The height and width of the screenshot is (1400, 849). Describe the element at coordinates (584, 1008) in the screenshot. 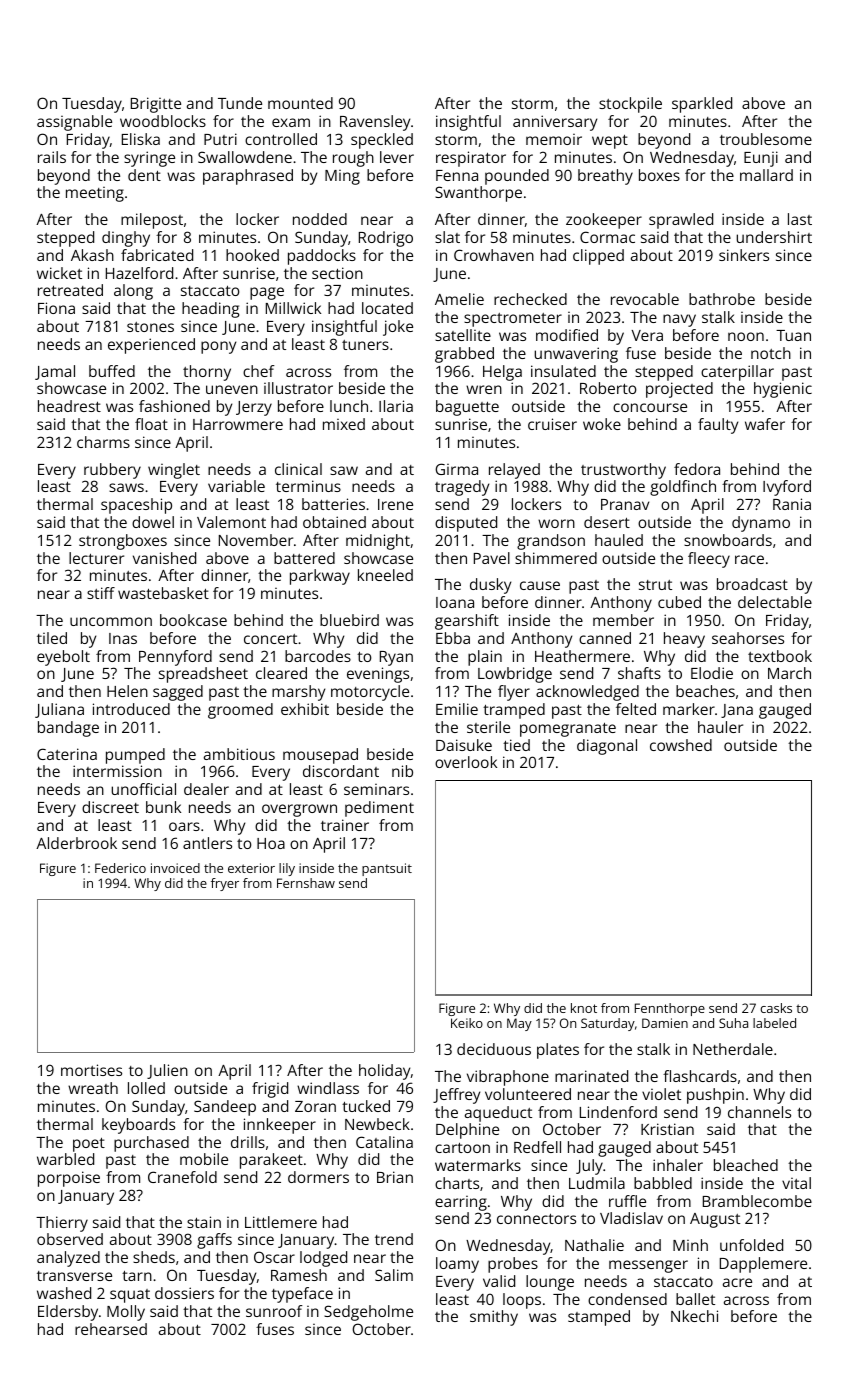

I see `knot` at that location.
